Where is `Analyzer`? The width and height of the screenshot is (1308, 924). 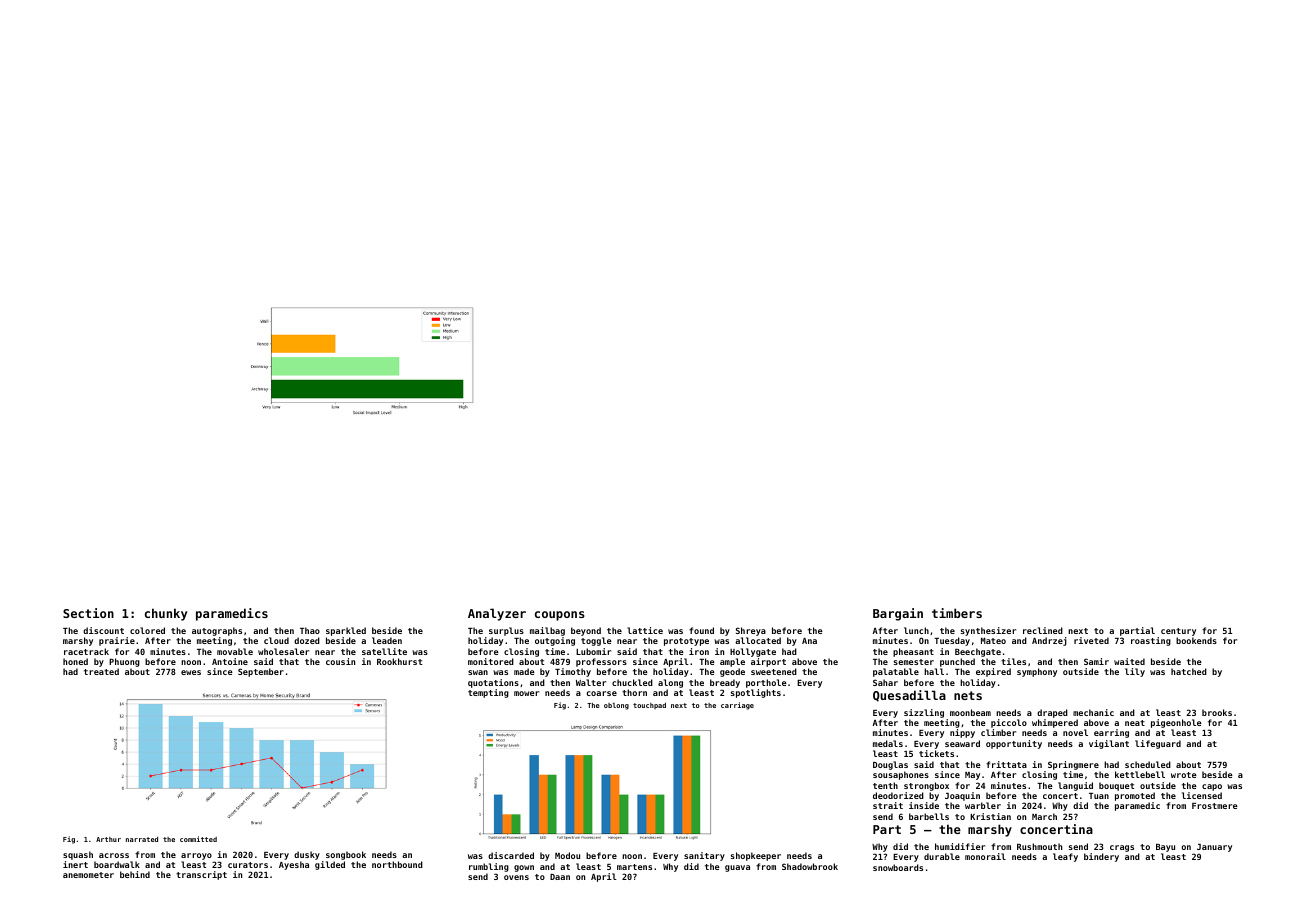 Analyzer is located at coordinates (497, 614).
